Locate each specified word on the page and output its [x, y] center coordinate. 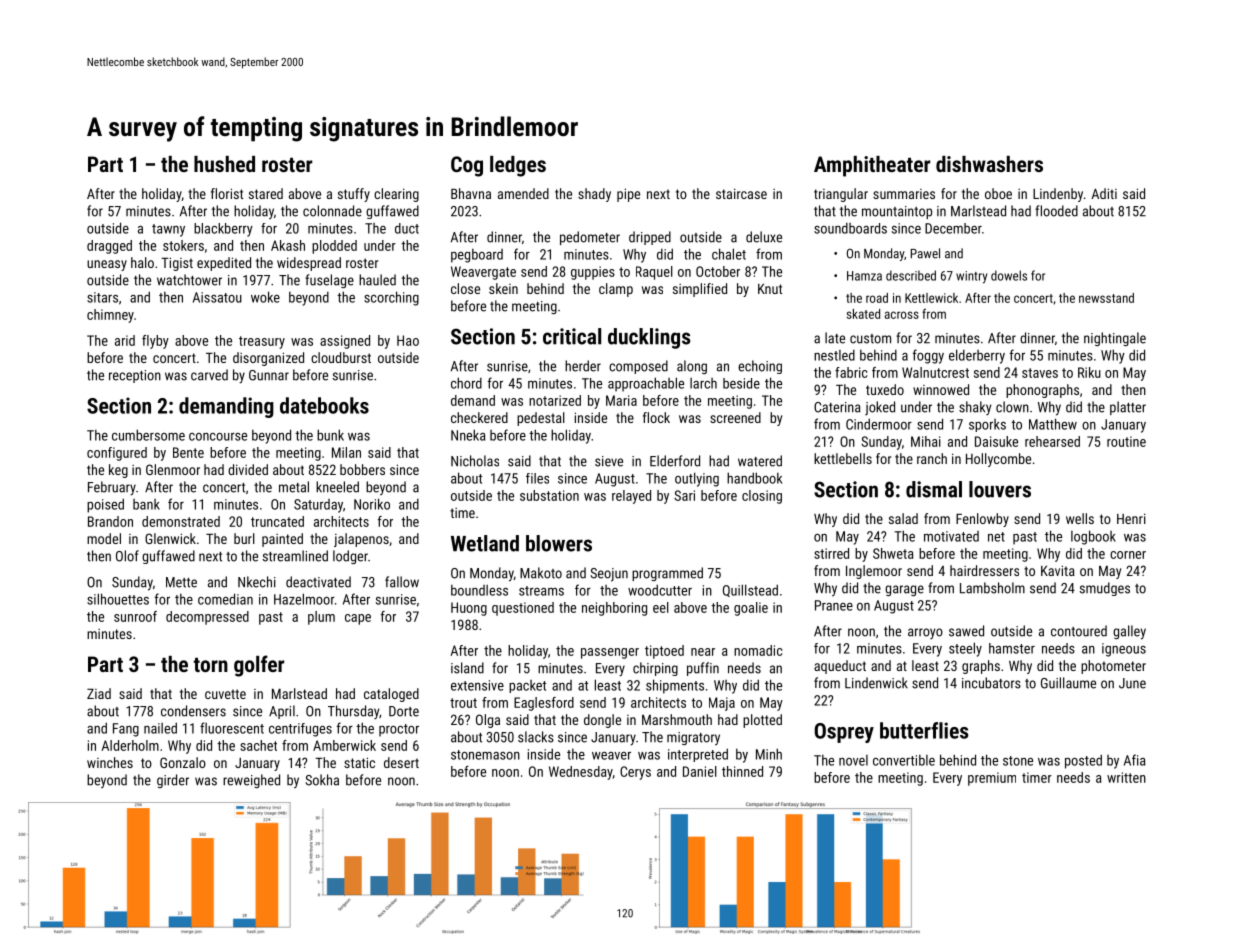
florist [227, 193]
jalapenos [361, 540]
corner [1128, 555]
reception [135, 376]
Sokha [322, 780]
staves [1040, 373]
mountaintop [897, 212]
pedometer [590, 238]
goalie [751, 609]
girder [173, 781]
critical [572, 336]
